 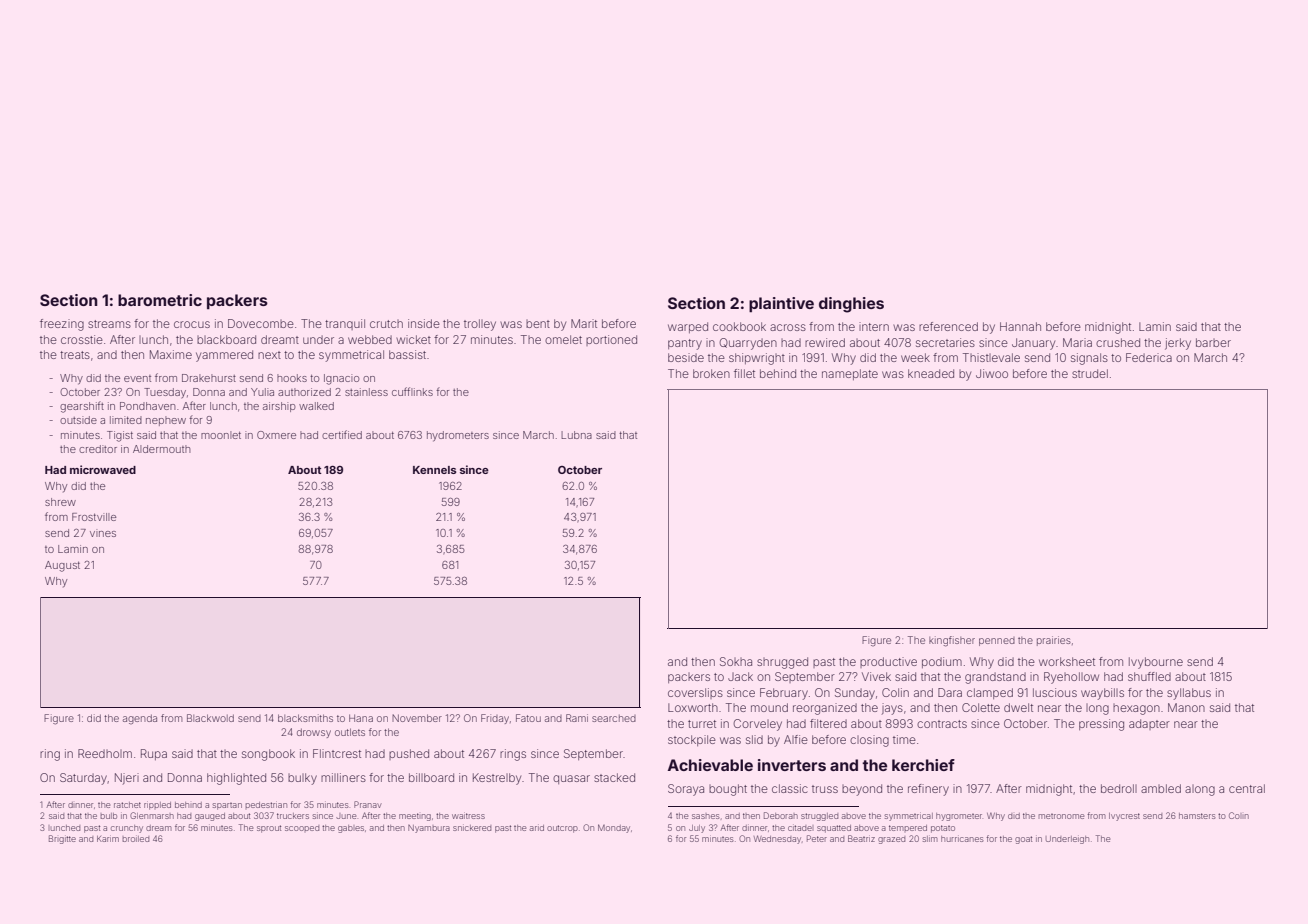 I want to click on Lubna, so click(x=576, y=435).
